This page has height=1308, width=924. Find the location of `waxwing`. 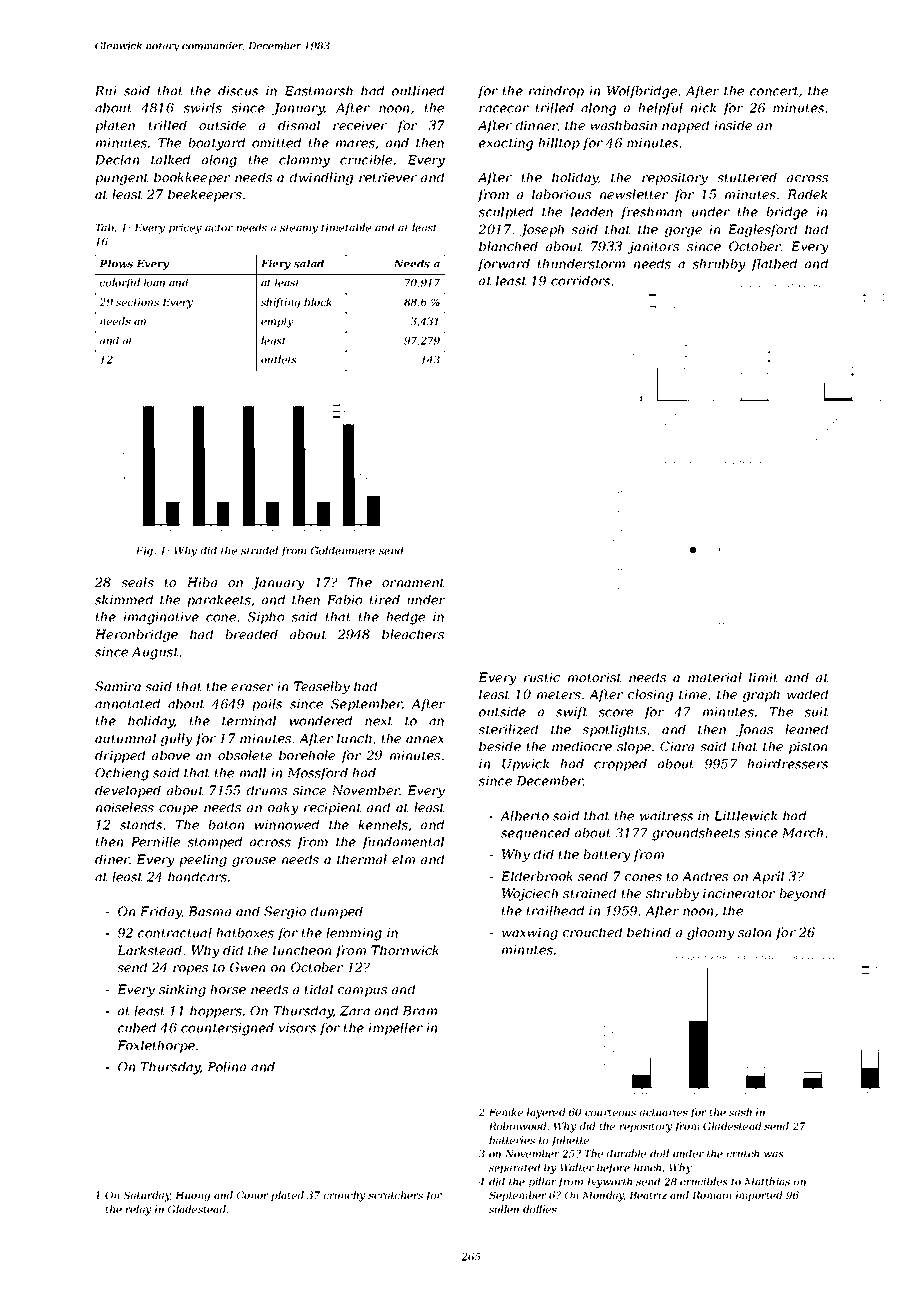

waxwing is located at coordinates (530, 933).
